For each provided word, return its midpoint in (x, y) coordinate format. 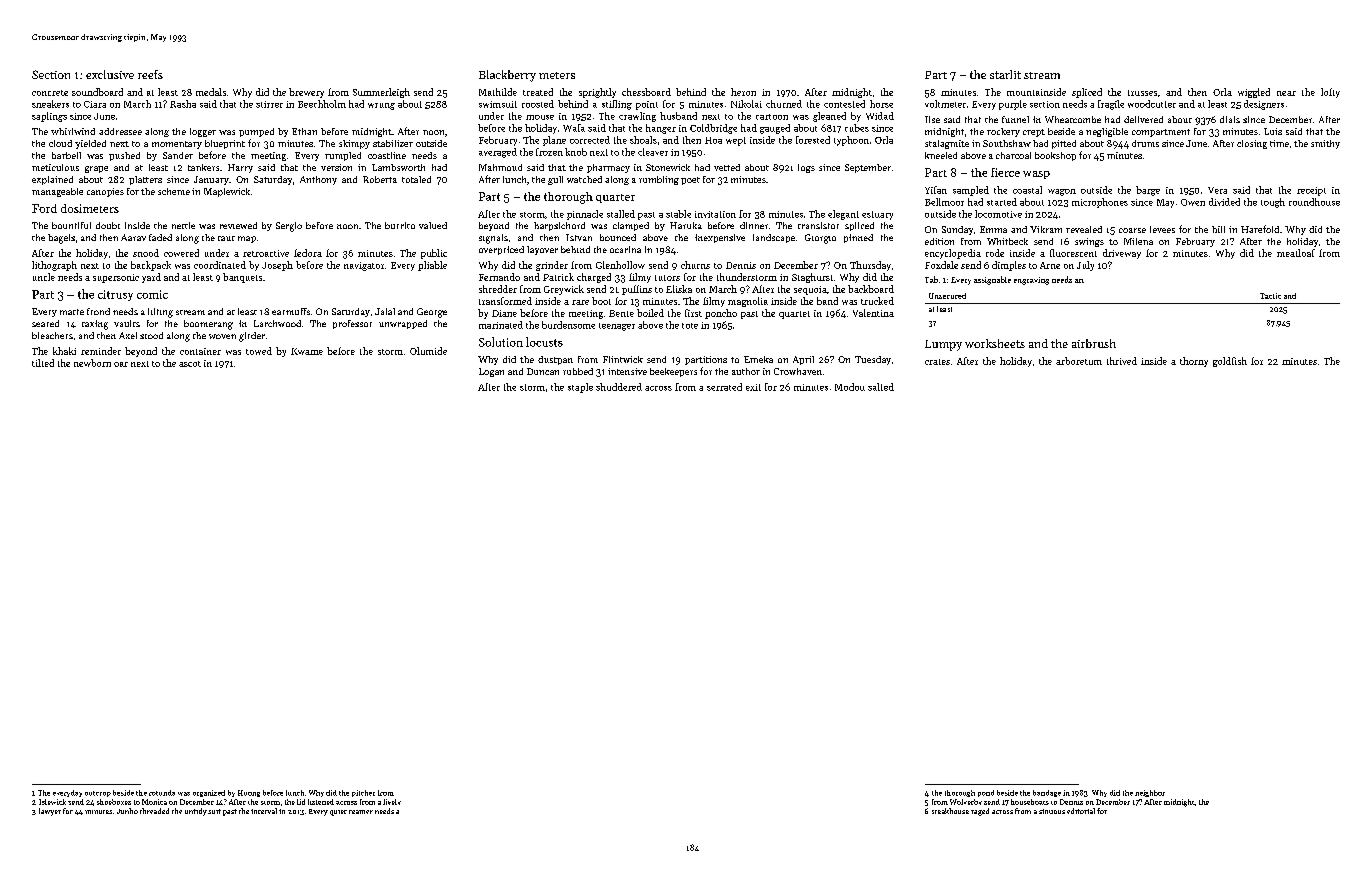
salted (881, 387)
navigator (364, 266)
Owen (1193, 202)
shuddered (619, 387)
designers (1264, 105)
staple (580, 388)
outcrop (98, 794)
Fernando (499, 277)
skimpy (354, 144)
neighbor (1150, 793)
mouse (540, 117)
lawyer (50, 812)
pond (986, 793)
